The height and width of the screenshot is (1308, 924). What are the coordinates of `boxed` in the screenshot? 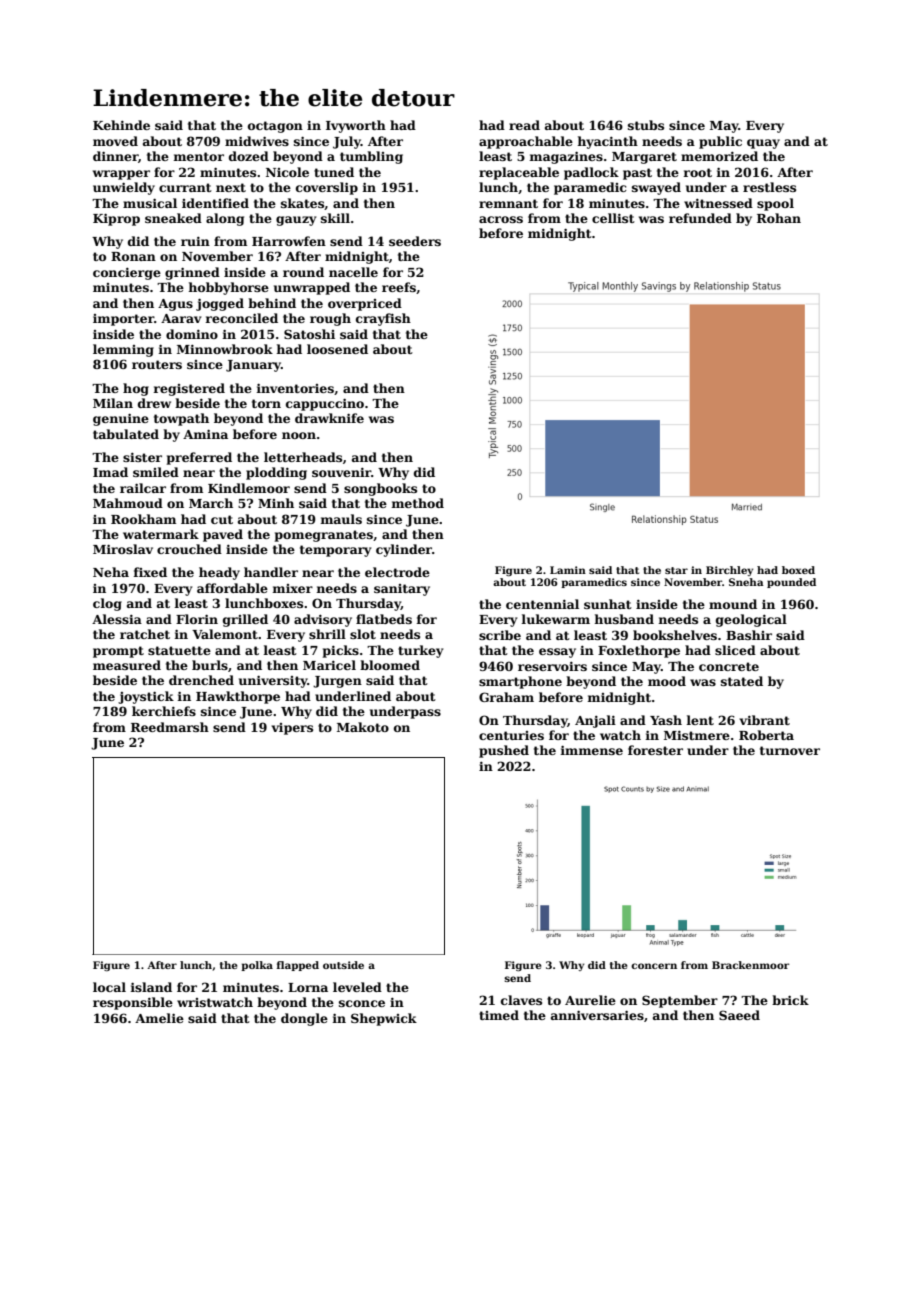 It's located at (798, 570).
